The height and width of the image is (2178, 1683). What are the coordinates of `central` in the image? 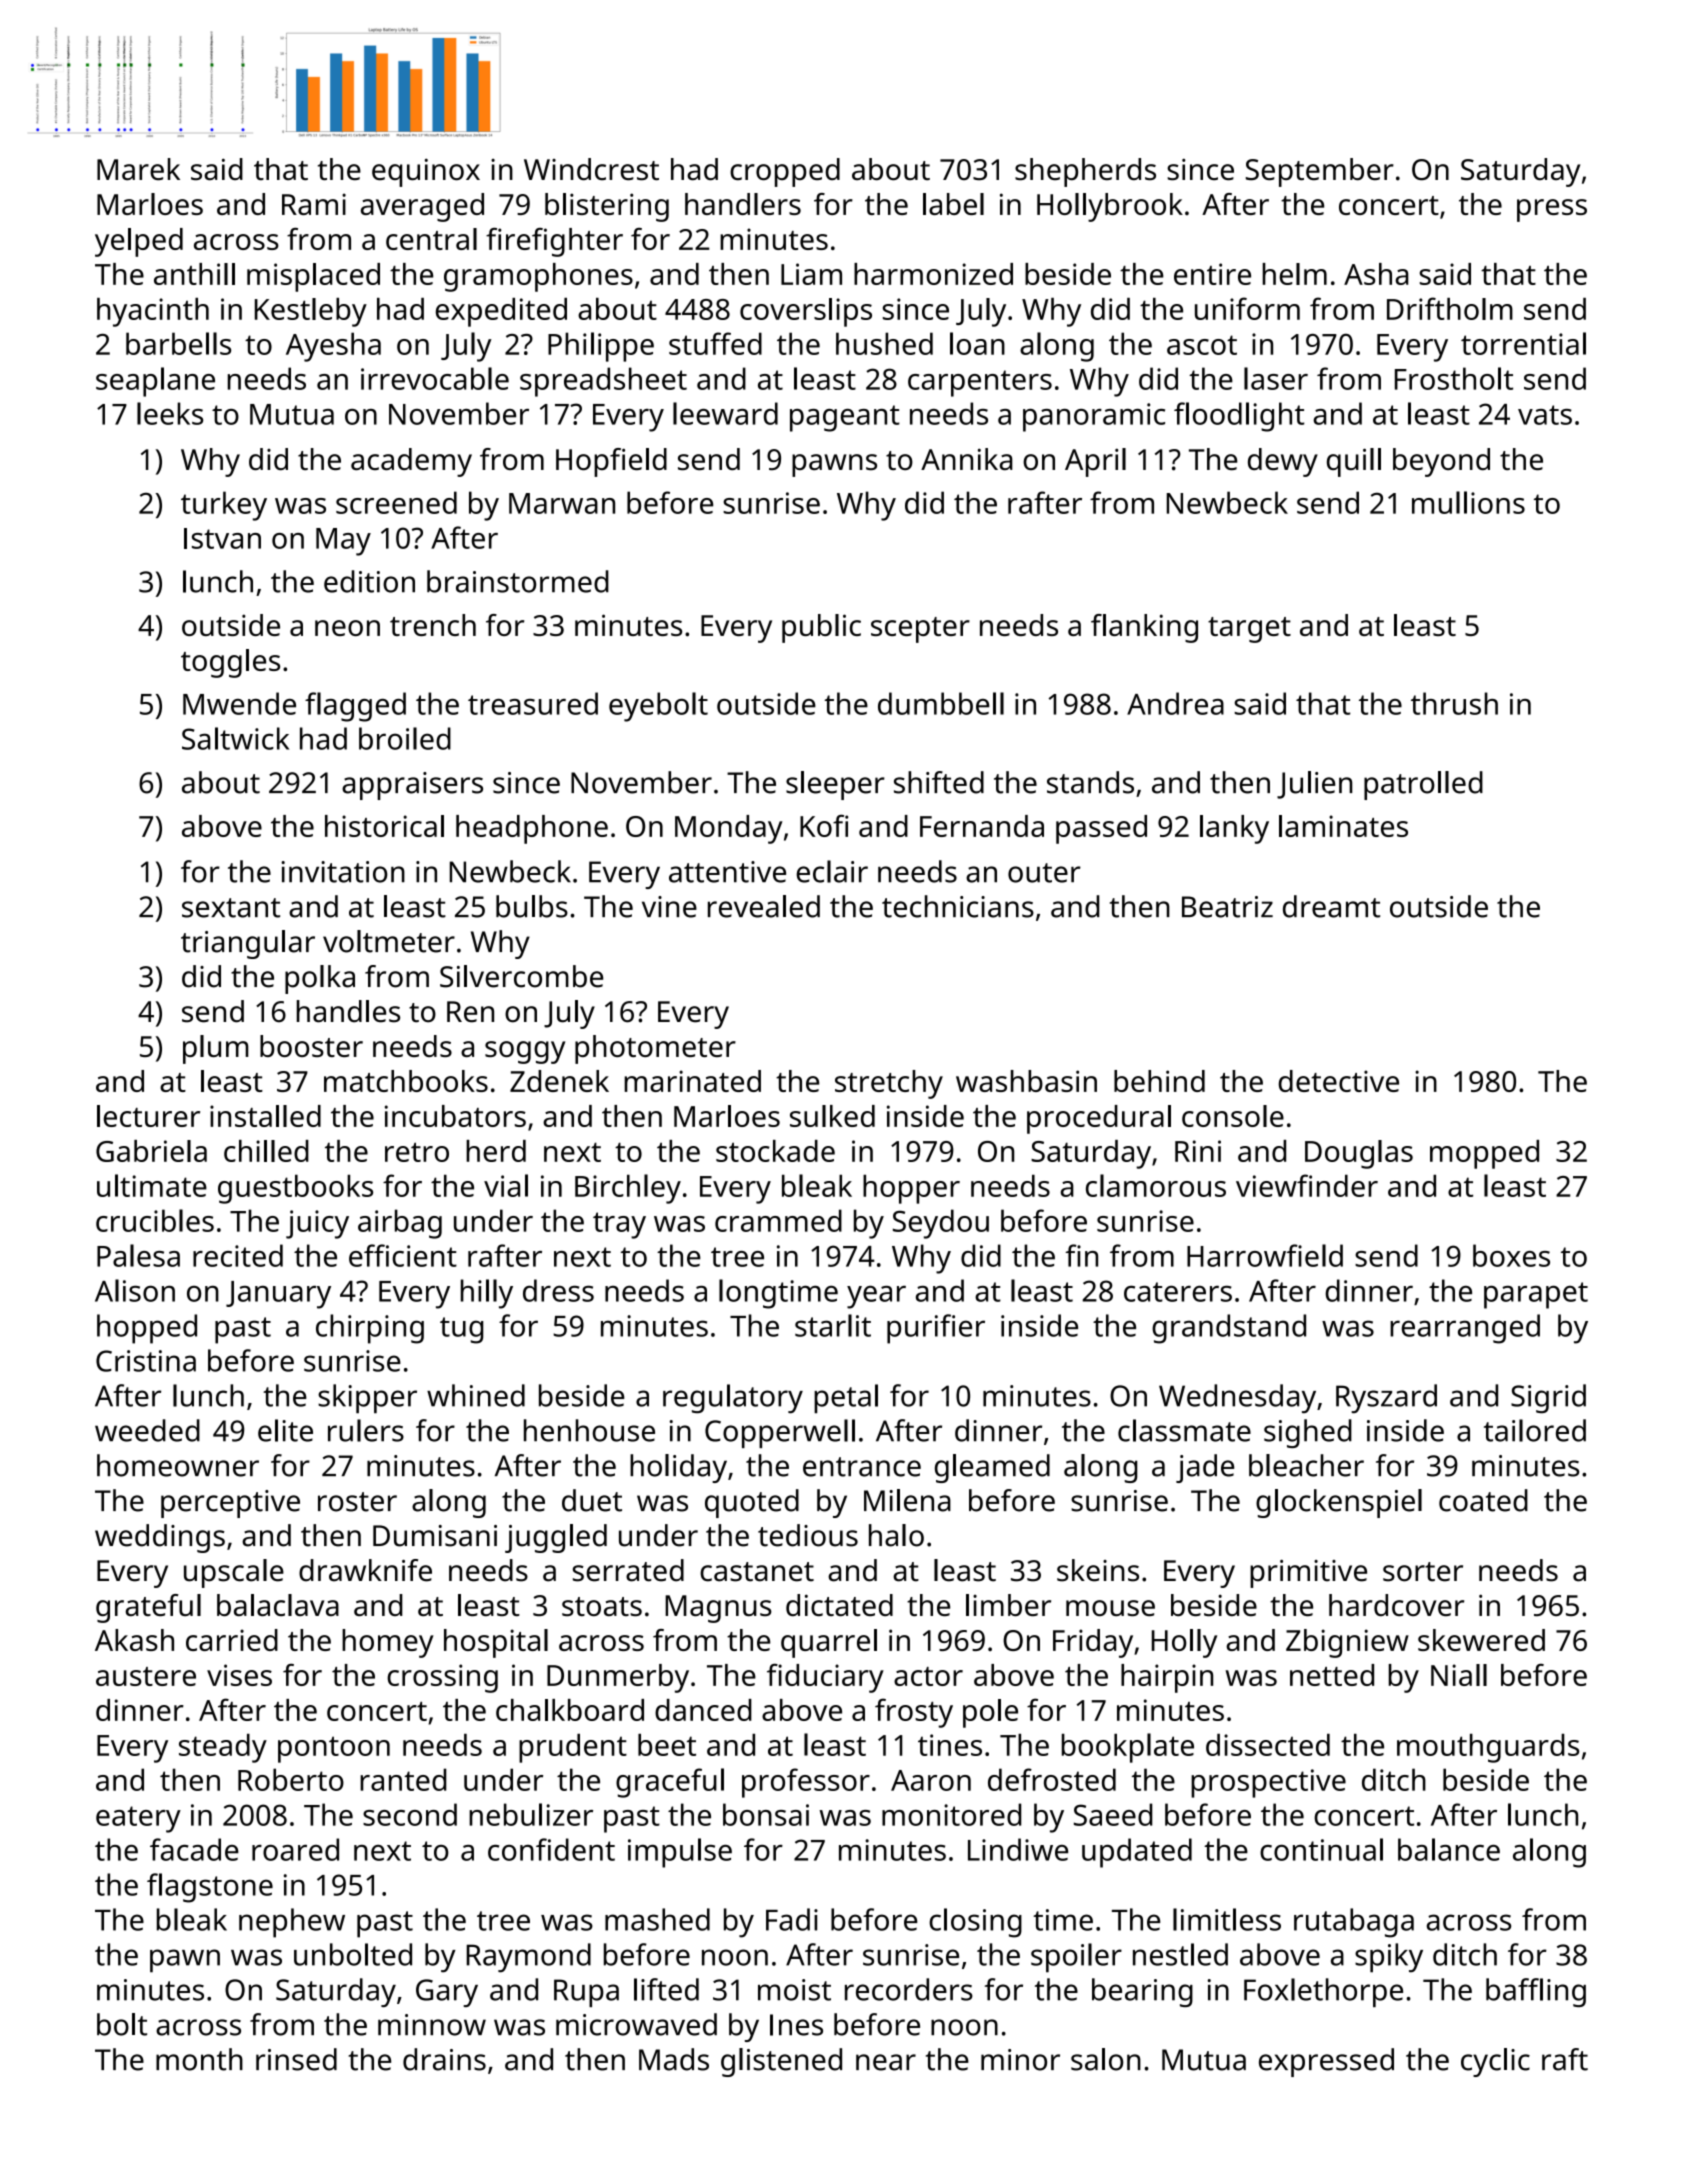 It's located at (431, 239).
